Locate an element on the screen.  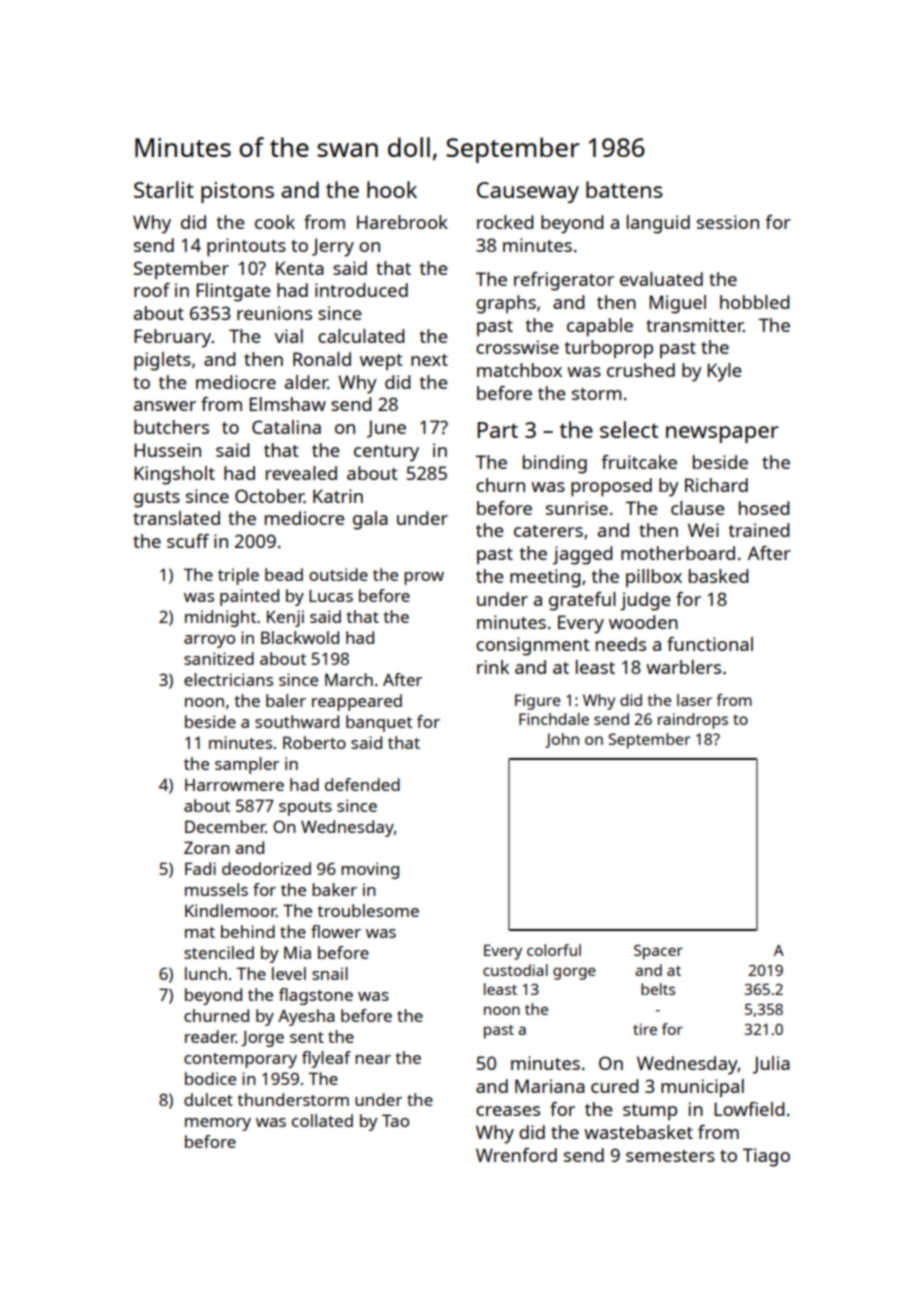
troublesome is located at coordinates (368, 910).
